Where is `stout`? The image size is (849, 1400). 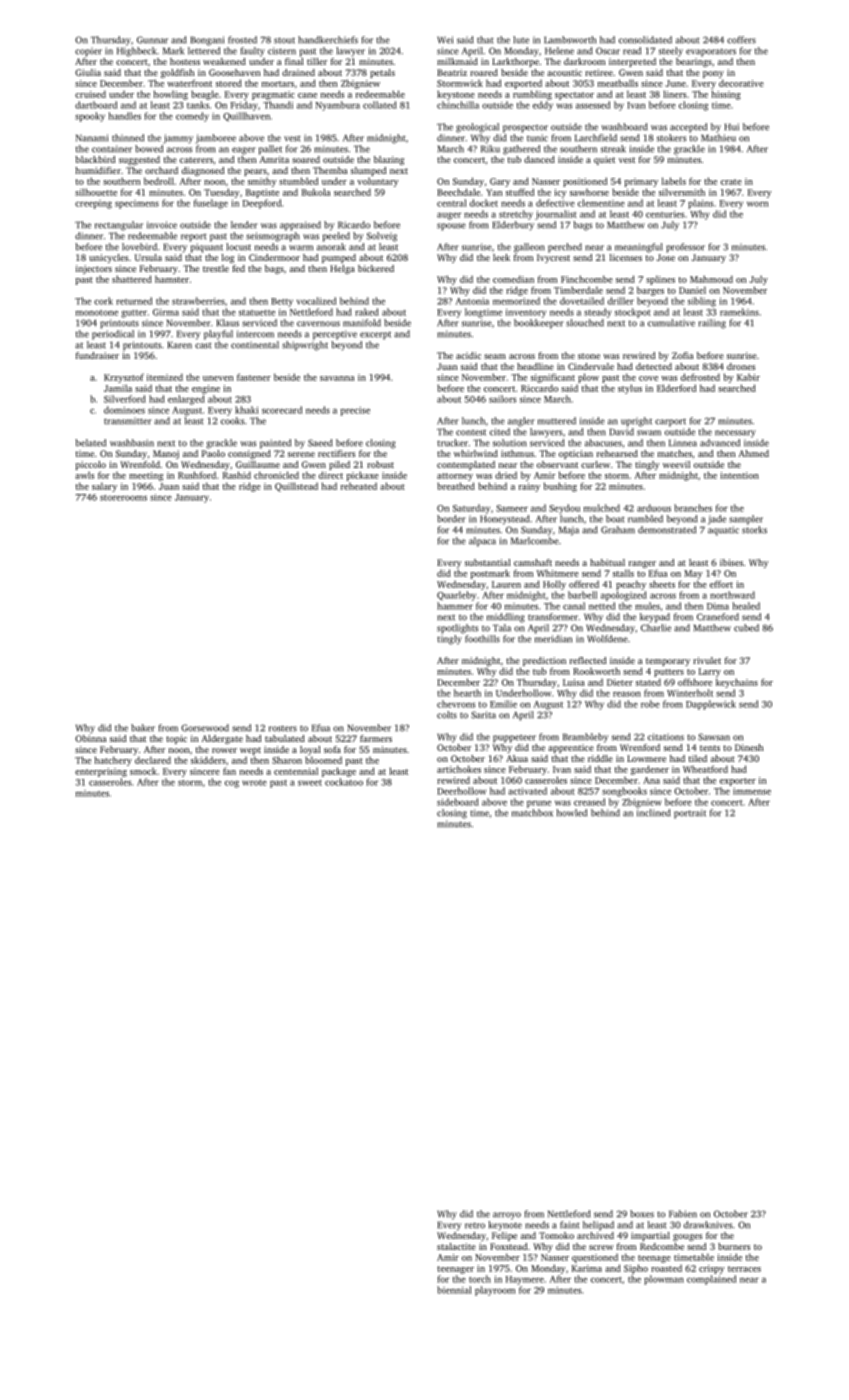 stout is located at coordinates (284, 40).
